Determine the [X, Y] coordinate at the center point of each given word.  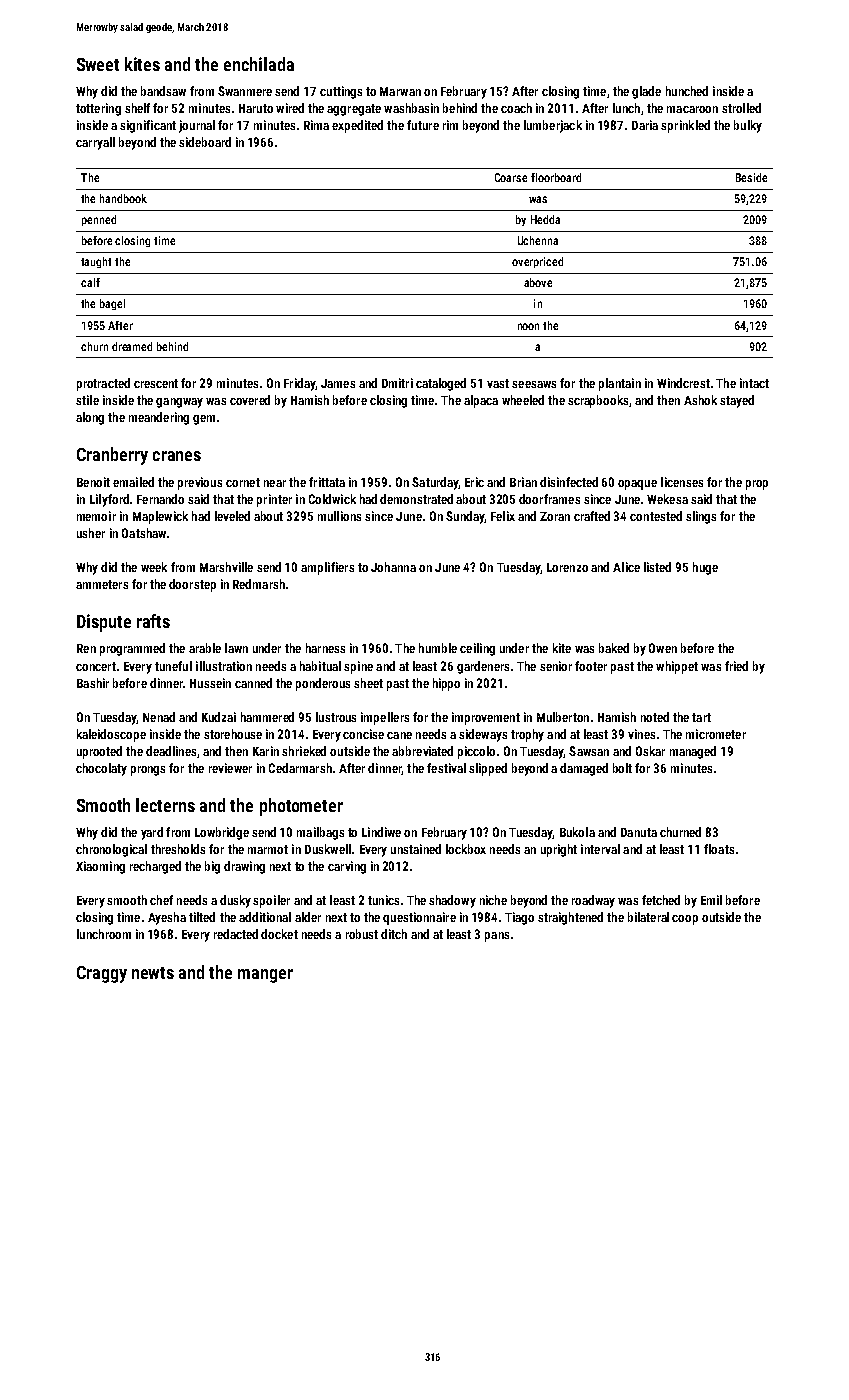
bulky [748, 126]
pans [497, 937]
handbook [123, 198]
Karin [266, 751]
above [538, 282]
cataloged [441, 384]
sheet [368, 683]
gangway [179, 403]
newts [153, 973]
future [423, 125]
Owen [663, 648]
